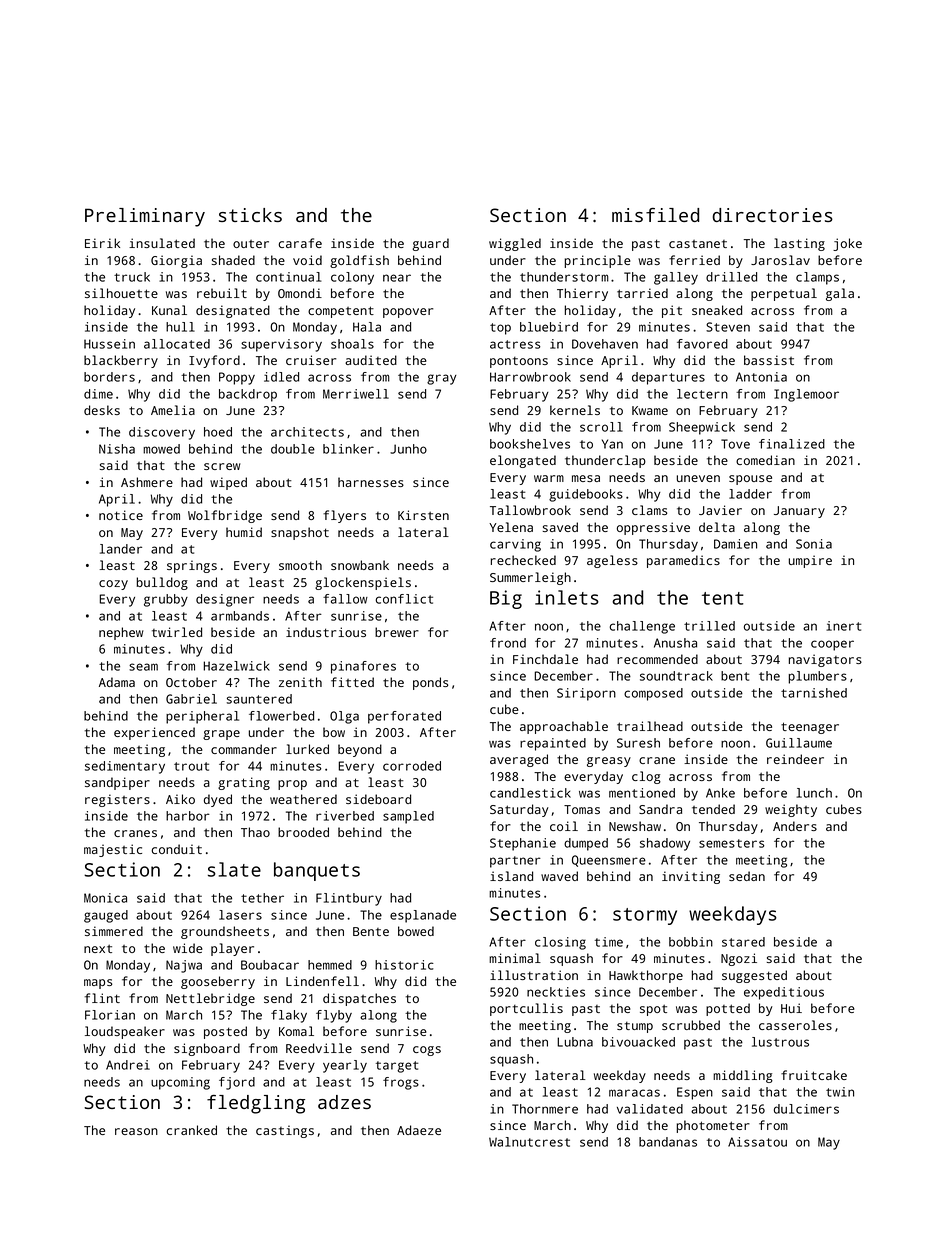 The height and width of the document is (1233, 952). I want to click on directories, so click(772, 215).
